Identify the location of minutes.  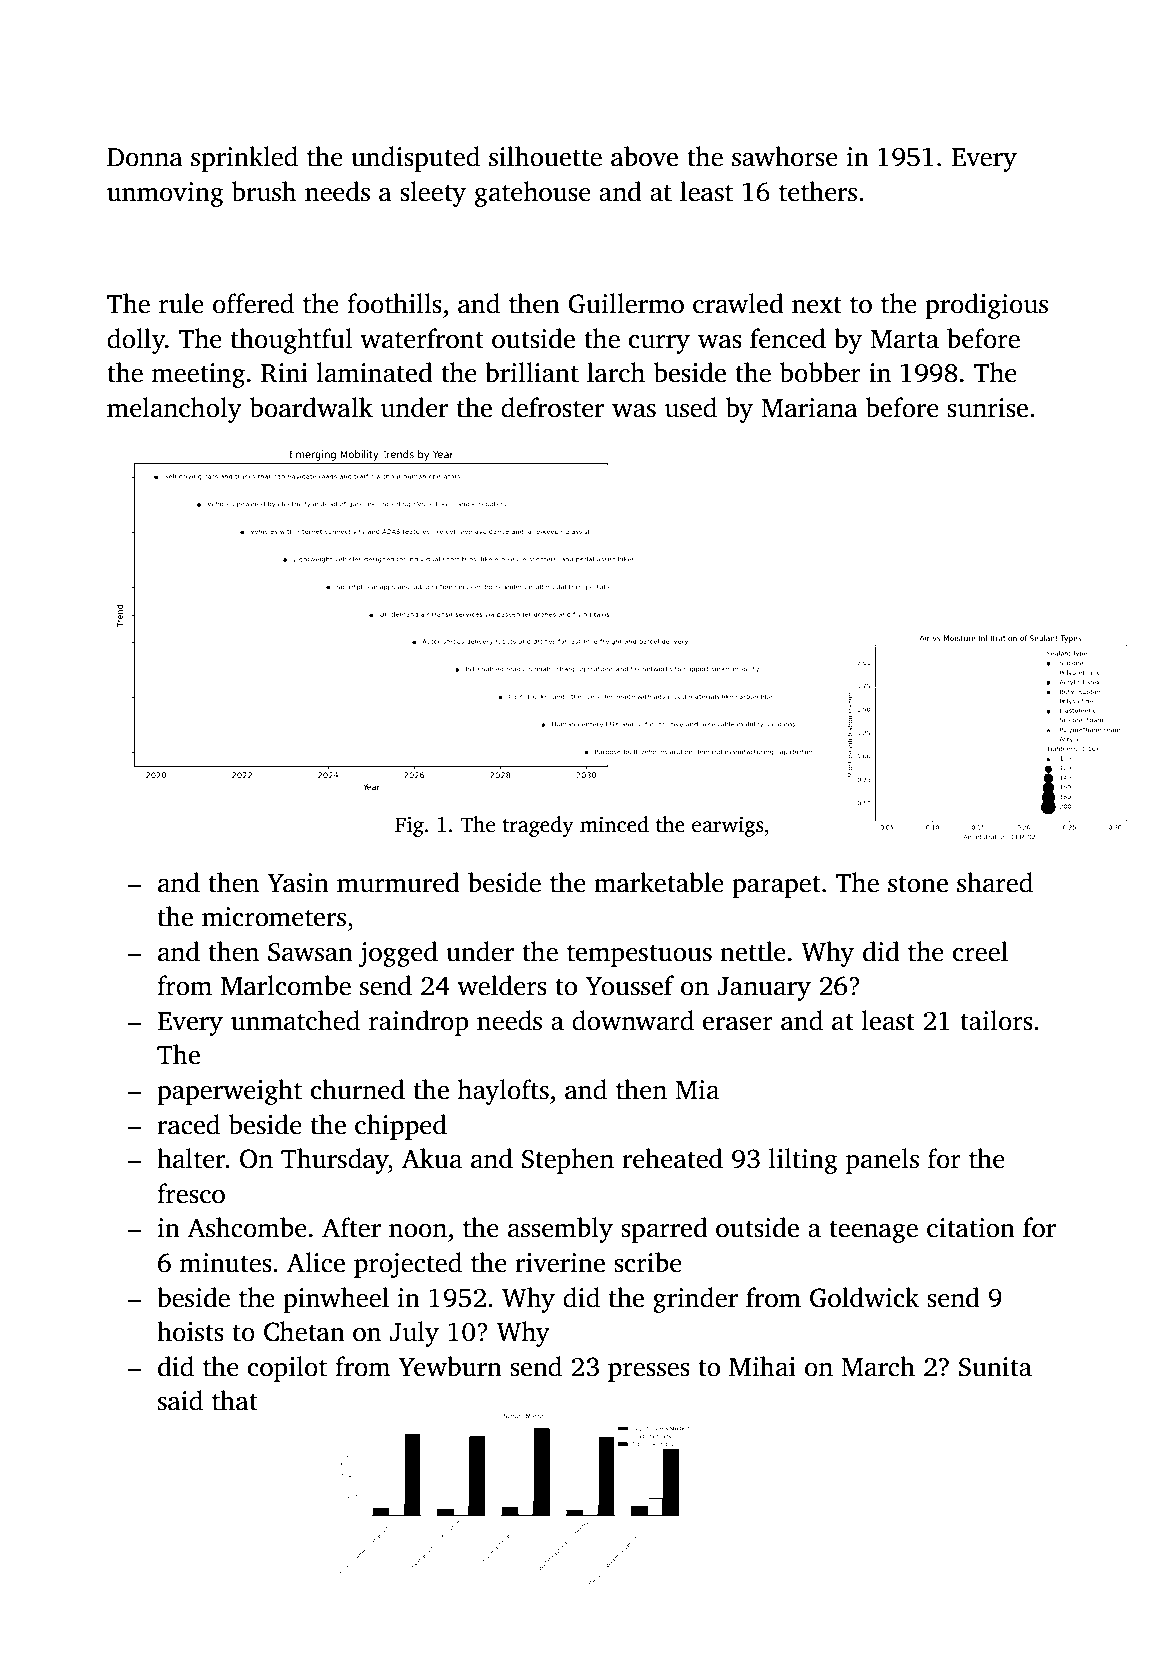
(226, 1263).
